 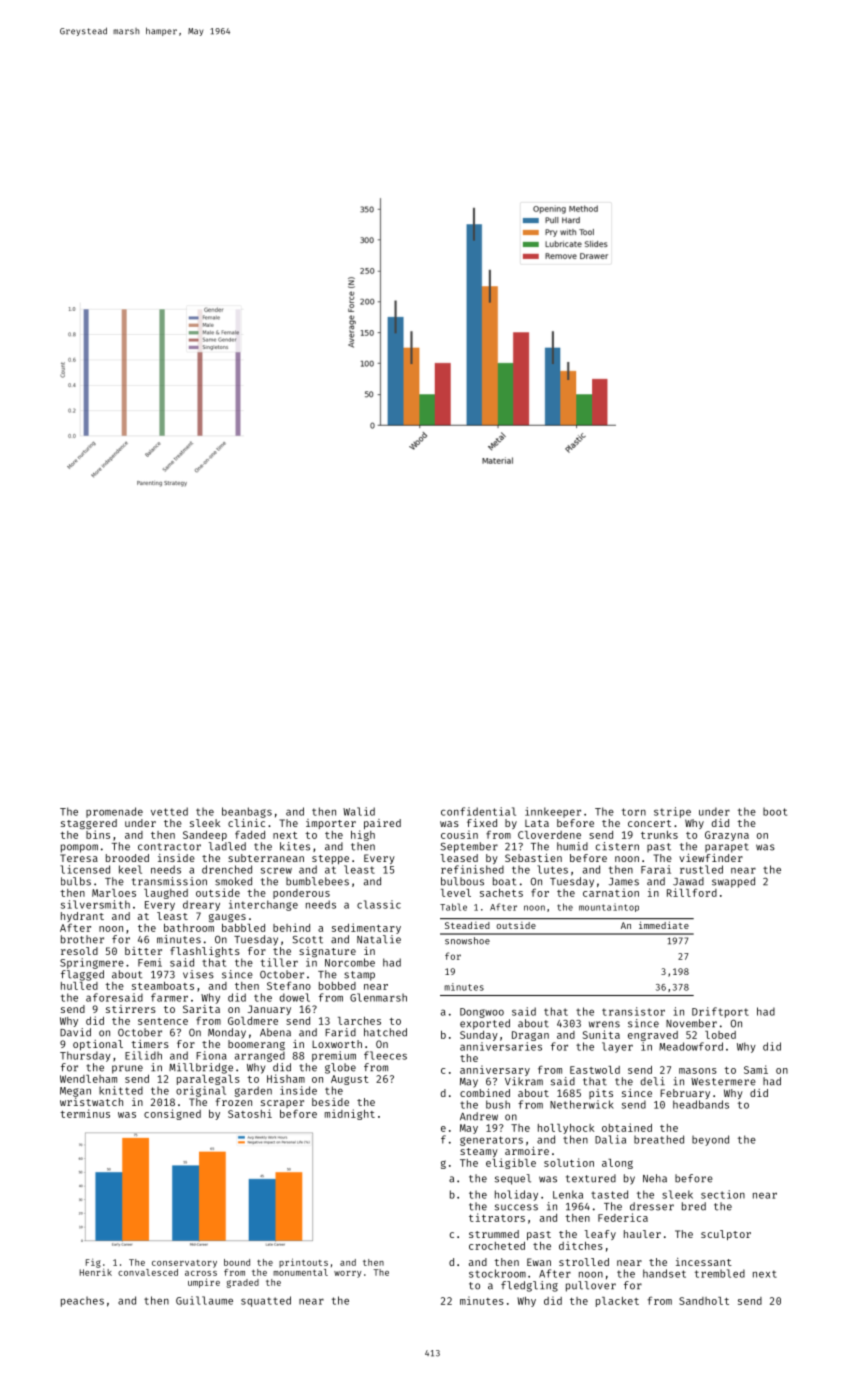 What do you see at coordinates (295, 846) in the image?
I see `kites` at bounding box center [295, 846].
